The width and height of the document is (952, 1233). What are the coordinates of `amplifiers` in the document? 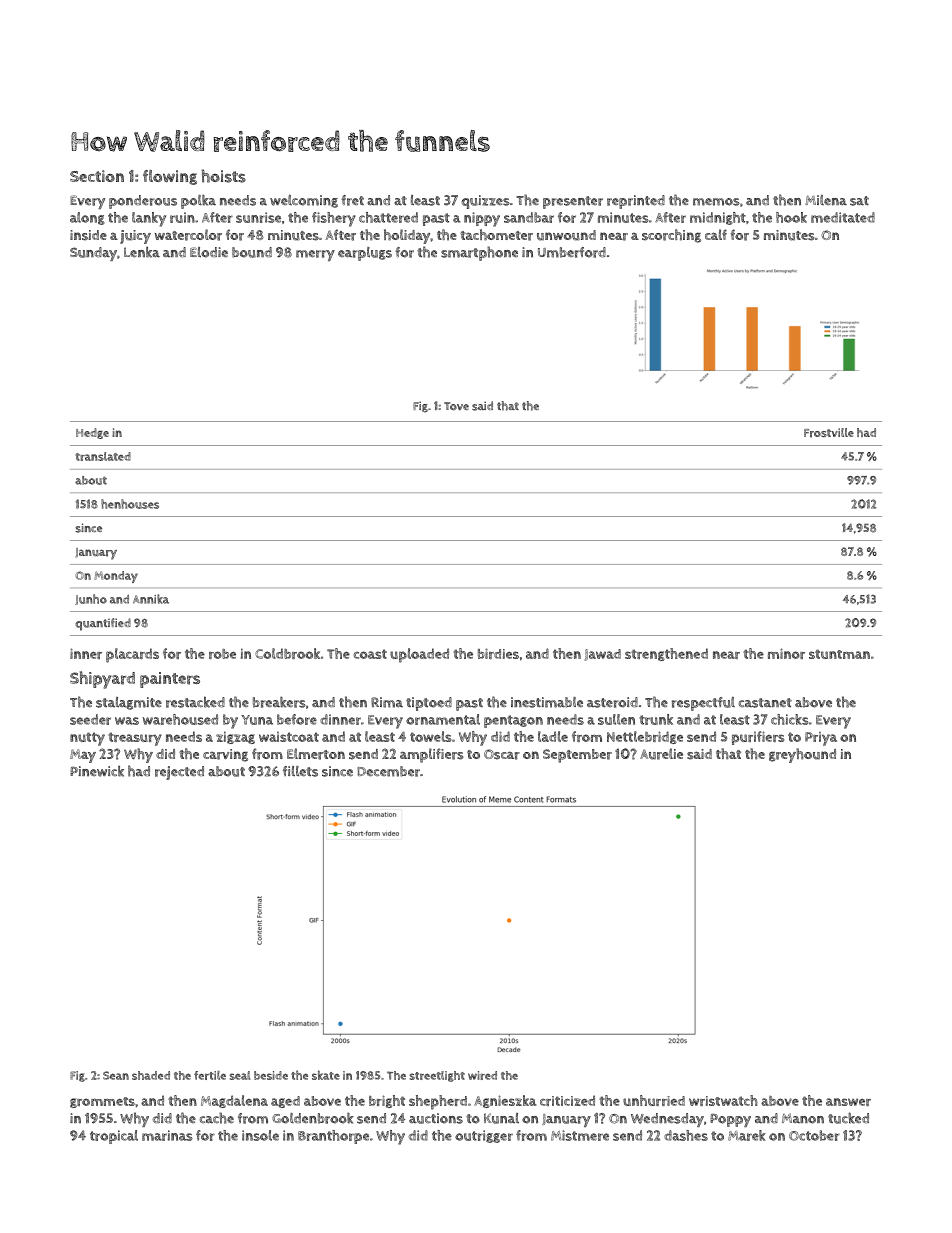 It's located at (432, 755).
